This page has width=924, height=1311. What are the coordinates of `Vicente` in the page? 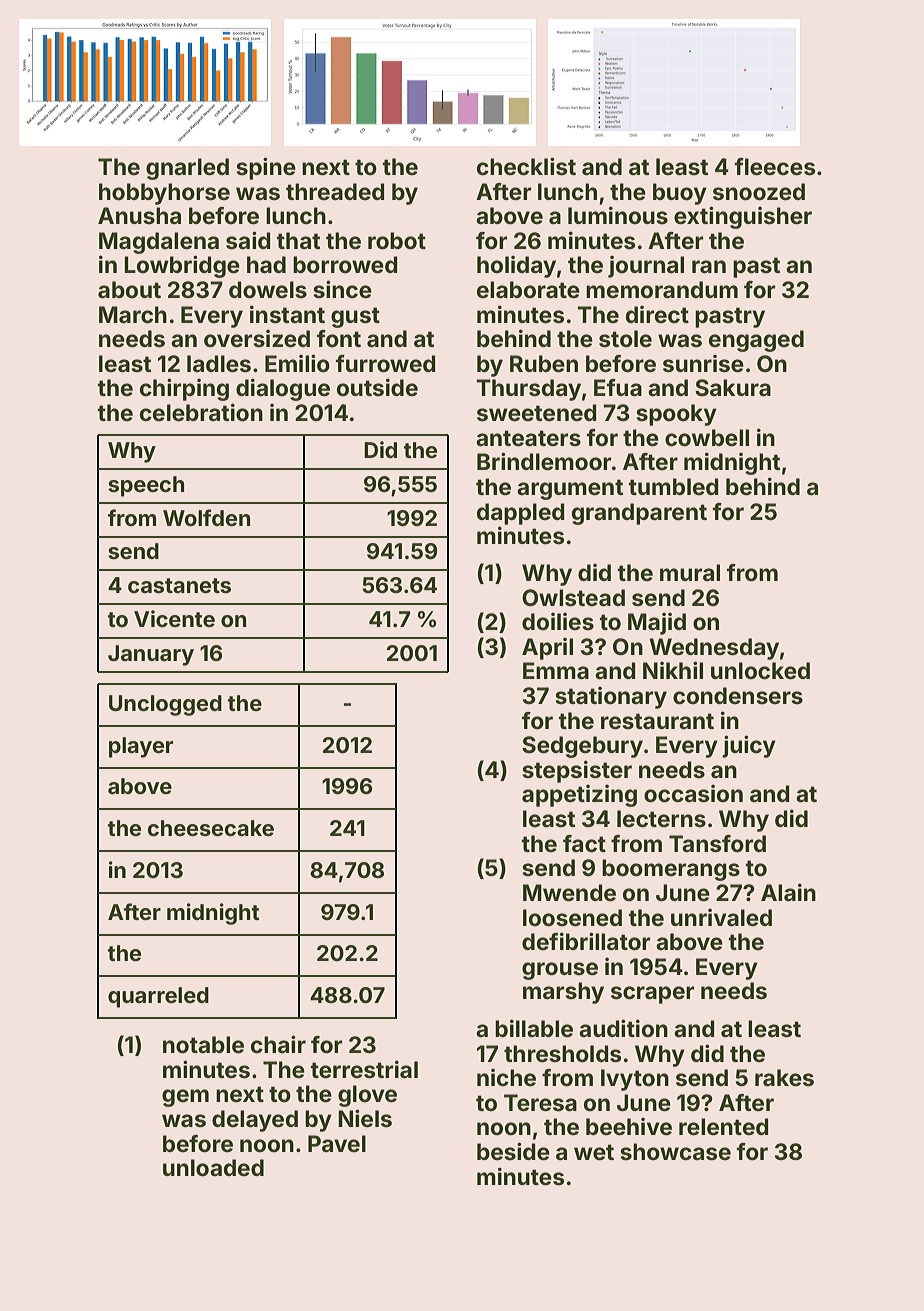 It's located at (174, 618).
